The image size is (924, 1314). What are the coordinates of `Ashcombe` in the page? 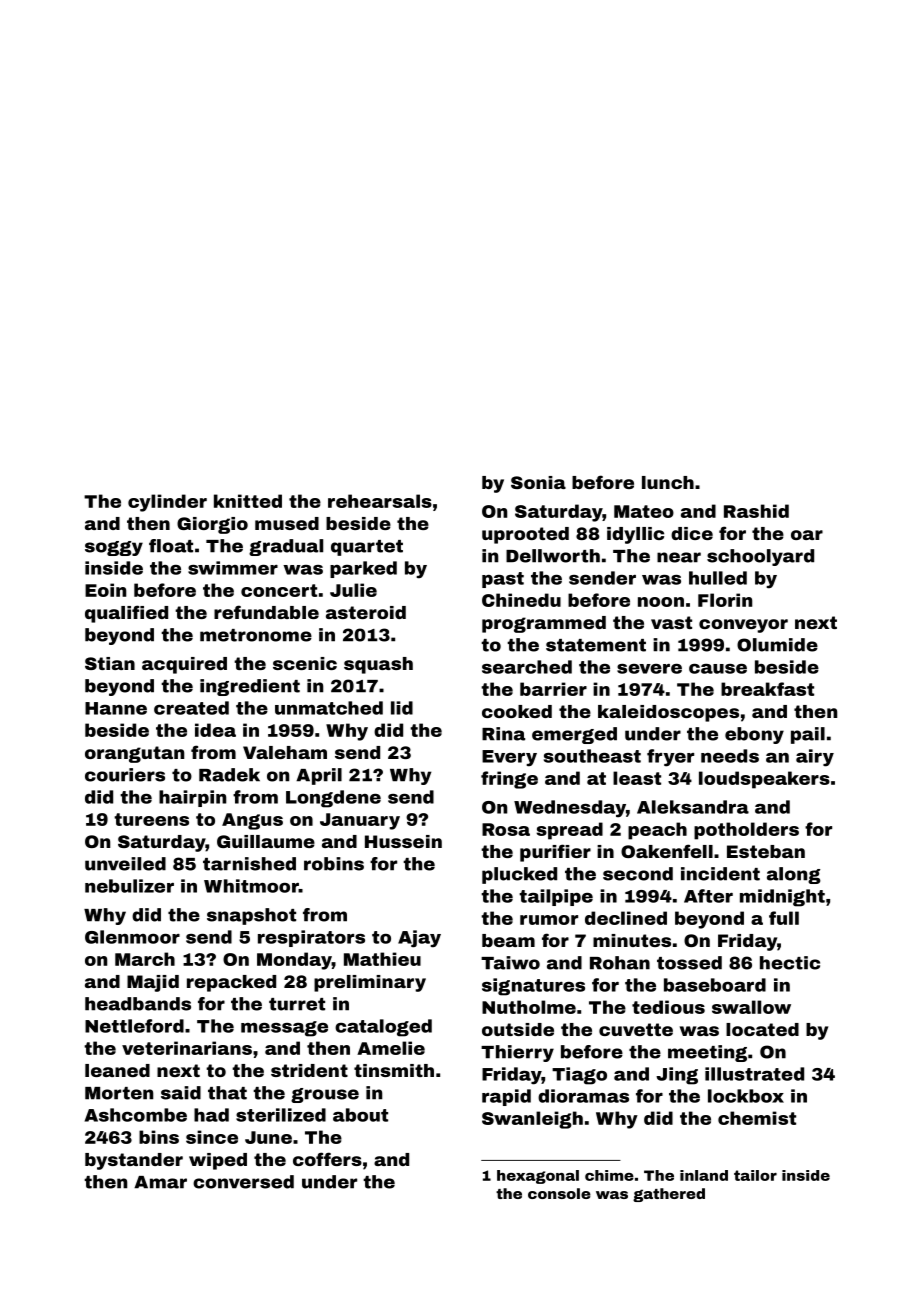 It's located at (136, 1115).
